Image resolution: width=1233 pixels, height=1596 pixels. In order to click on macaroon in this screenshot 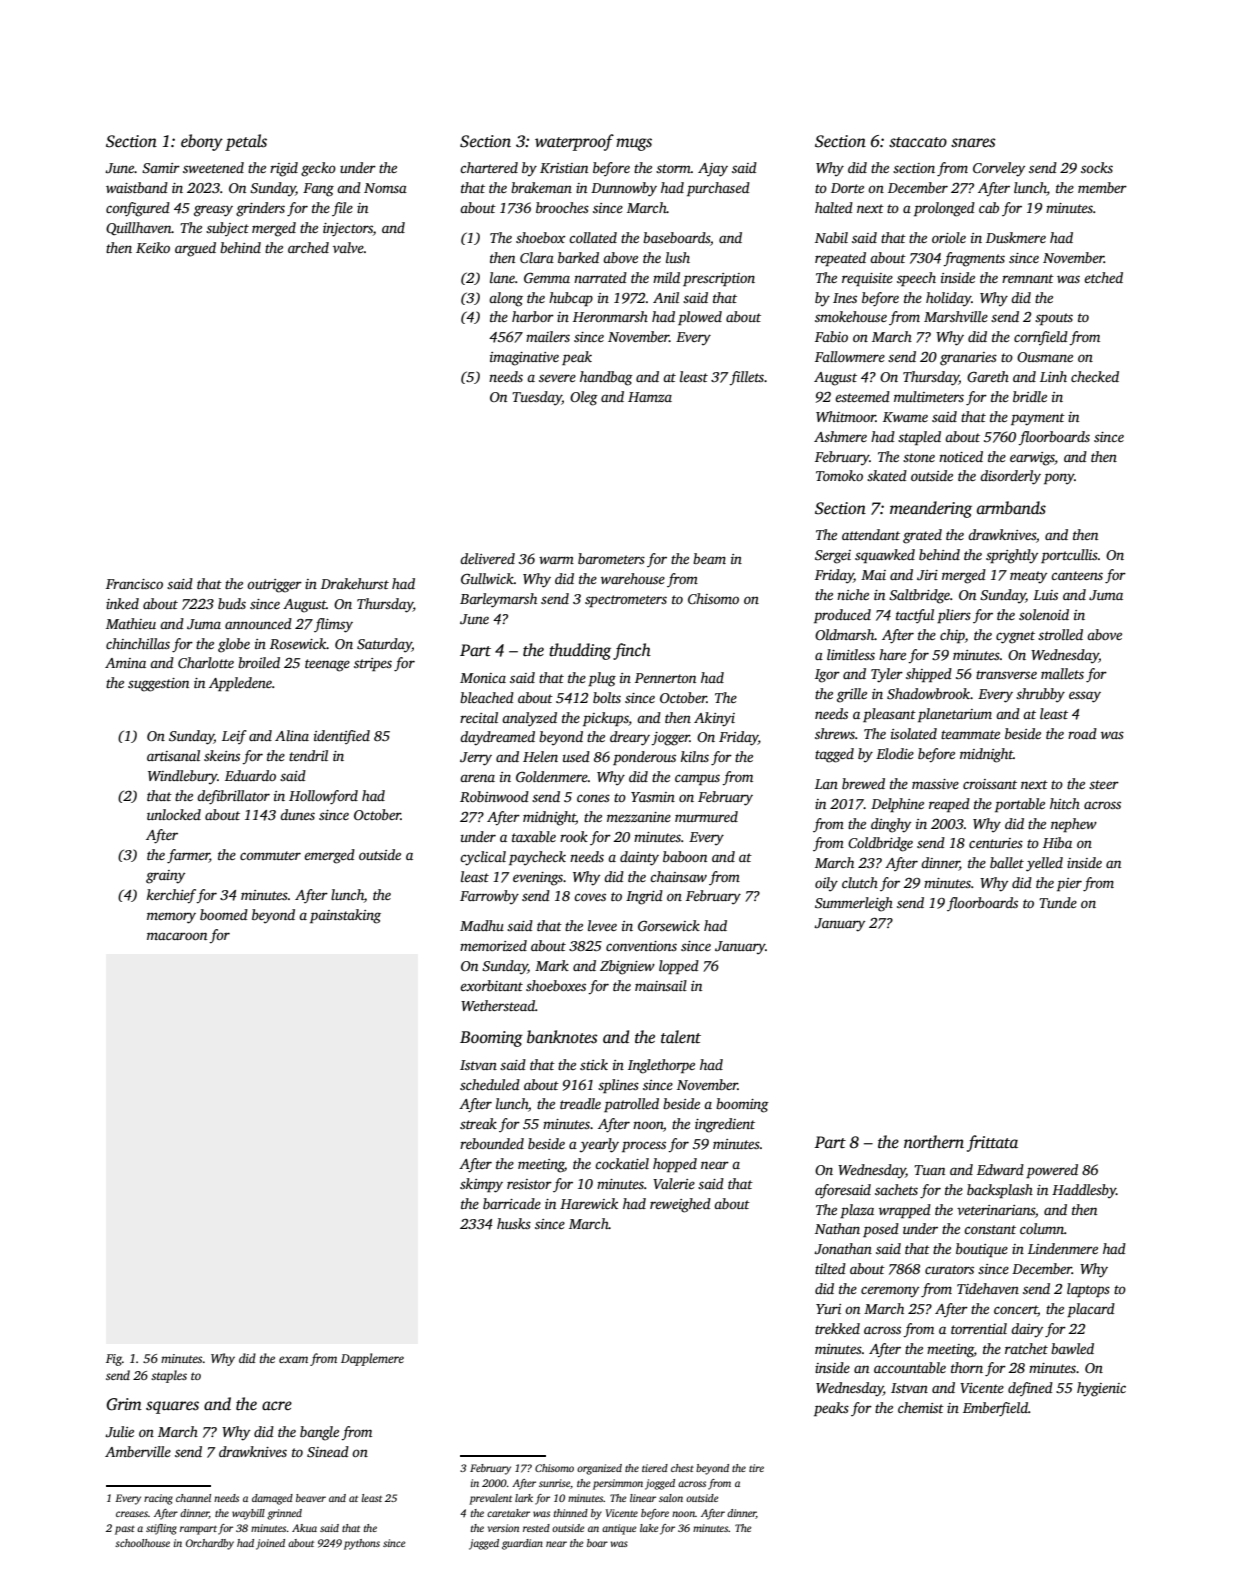, I will do `click(177, 936)`.
